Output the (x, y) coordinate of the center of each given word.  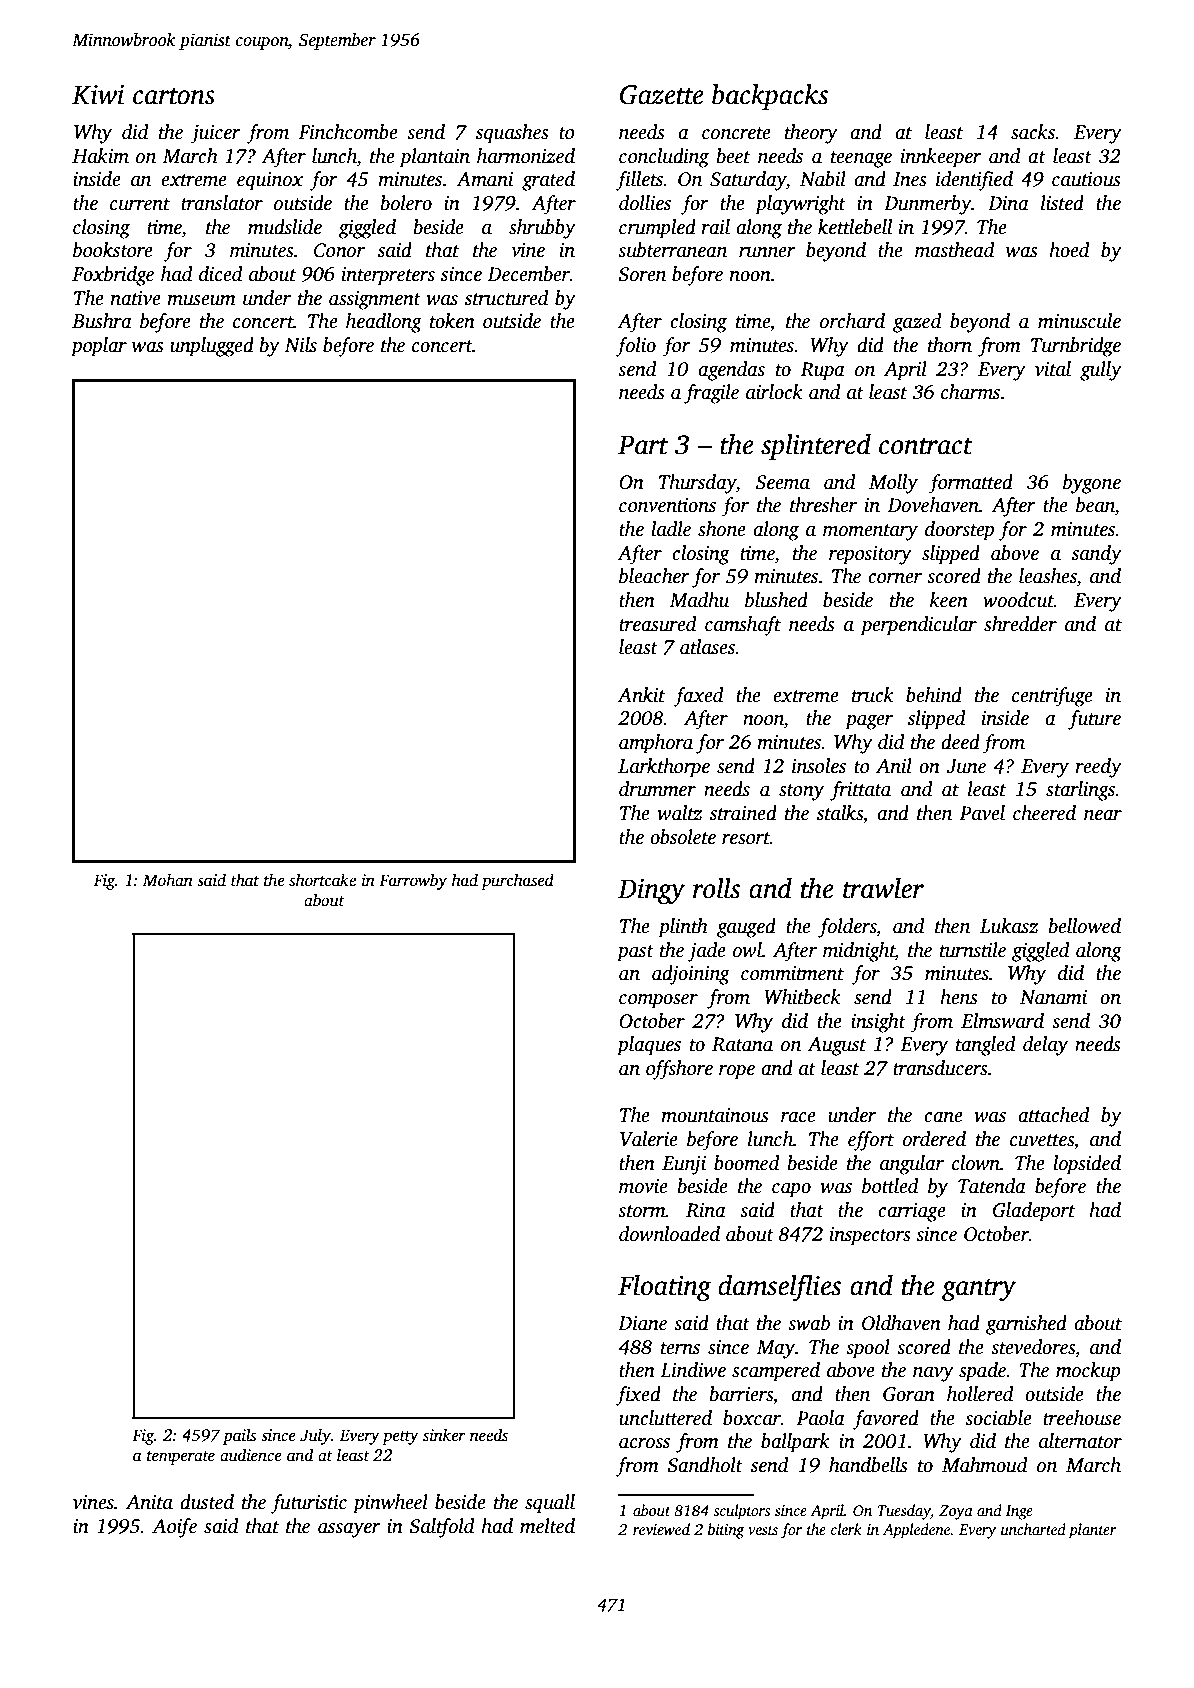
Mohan (168, 879)
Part (643, 445)
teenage (861, 159)
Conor (339, 250)
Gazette (662, 95)
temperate (181, 1458)
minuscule (1079, 321)
